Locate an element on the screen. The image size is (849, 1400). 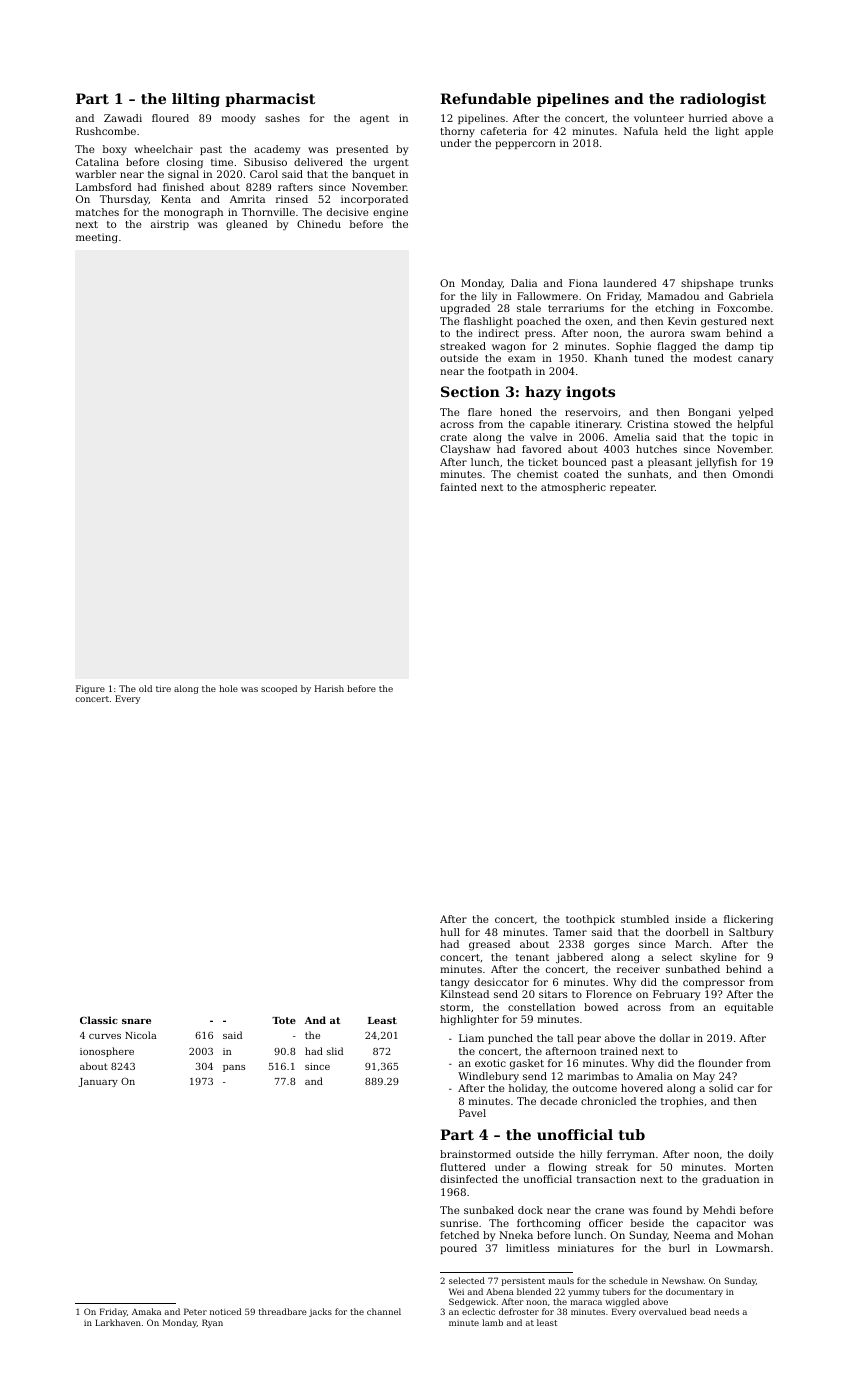
hole is located at coordinates (228, 688).
